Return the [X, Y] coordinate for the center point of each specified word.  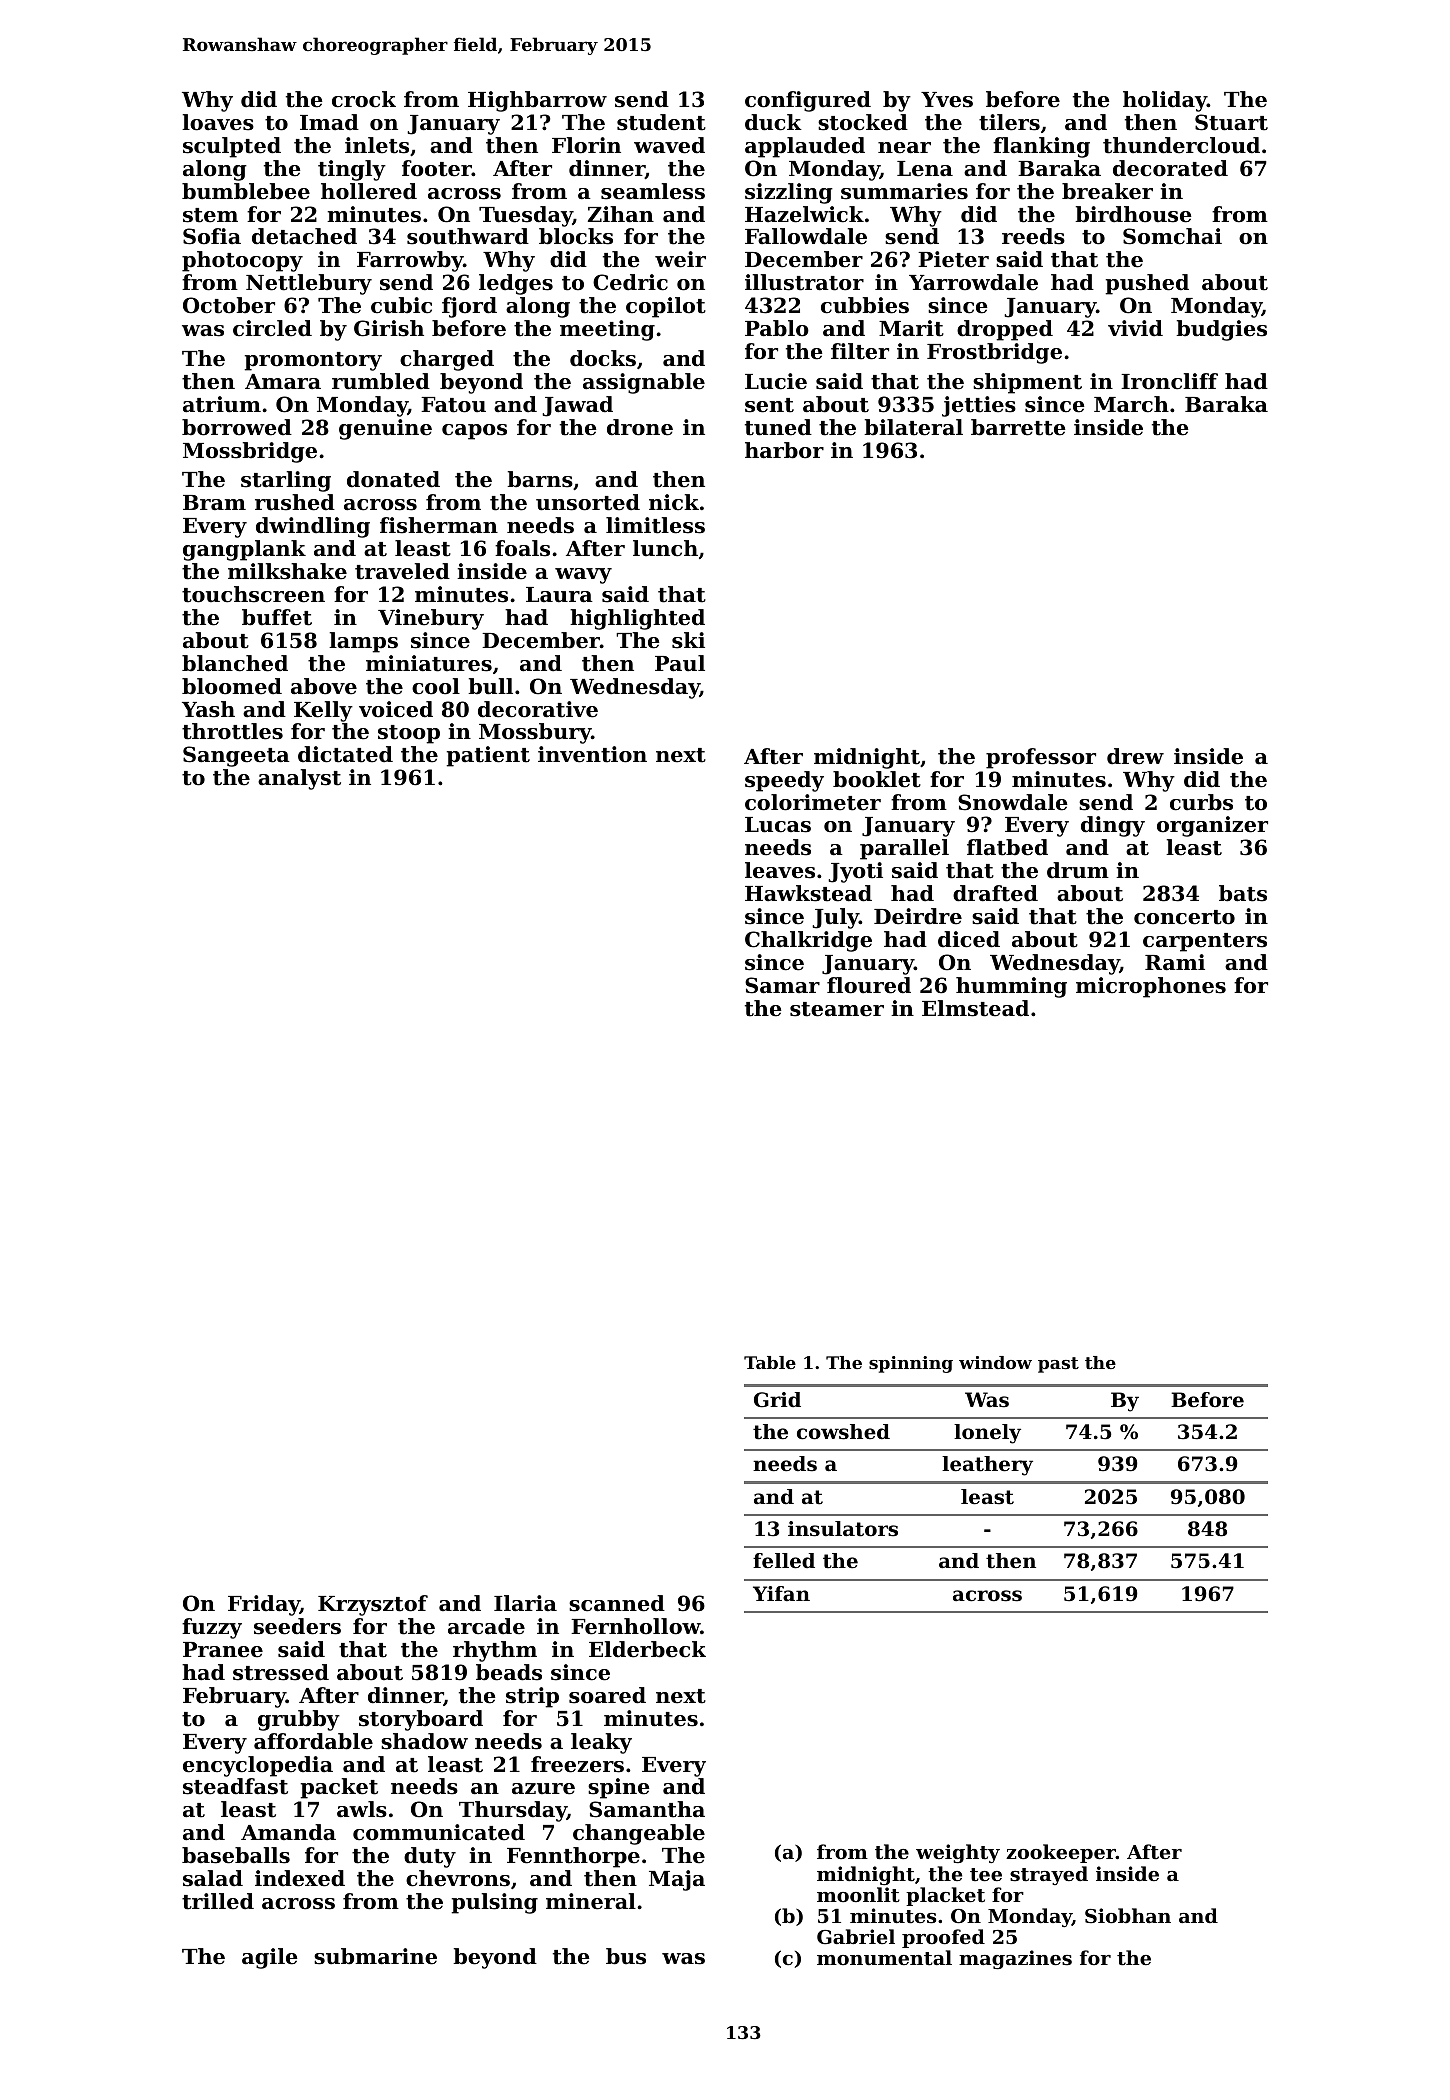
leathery [987, 1466]
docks [603, 358]
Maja [677, 1880]
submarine [375, 1956]
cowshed [843, 1432]
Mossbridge [250, 452]
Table [770, 1362]
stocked [863, 122]
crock [364, 99]
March [1131, 404]
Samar [782, 985]
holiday [1165, 101]
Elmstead [975, 1008]
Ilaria [525, 1603]
